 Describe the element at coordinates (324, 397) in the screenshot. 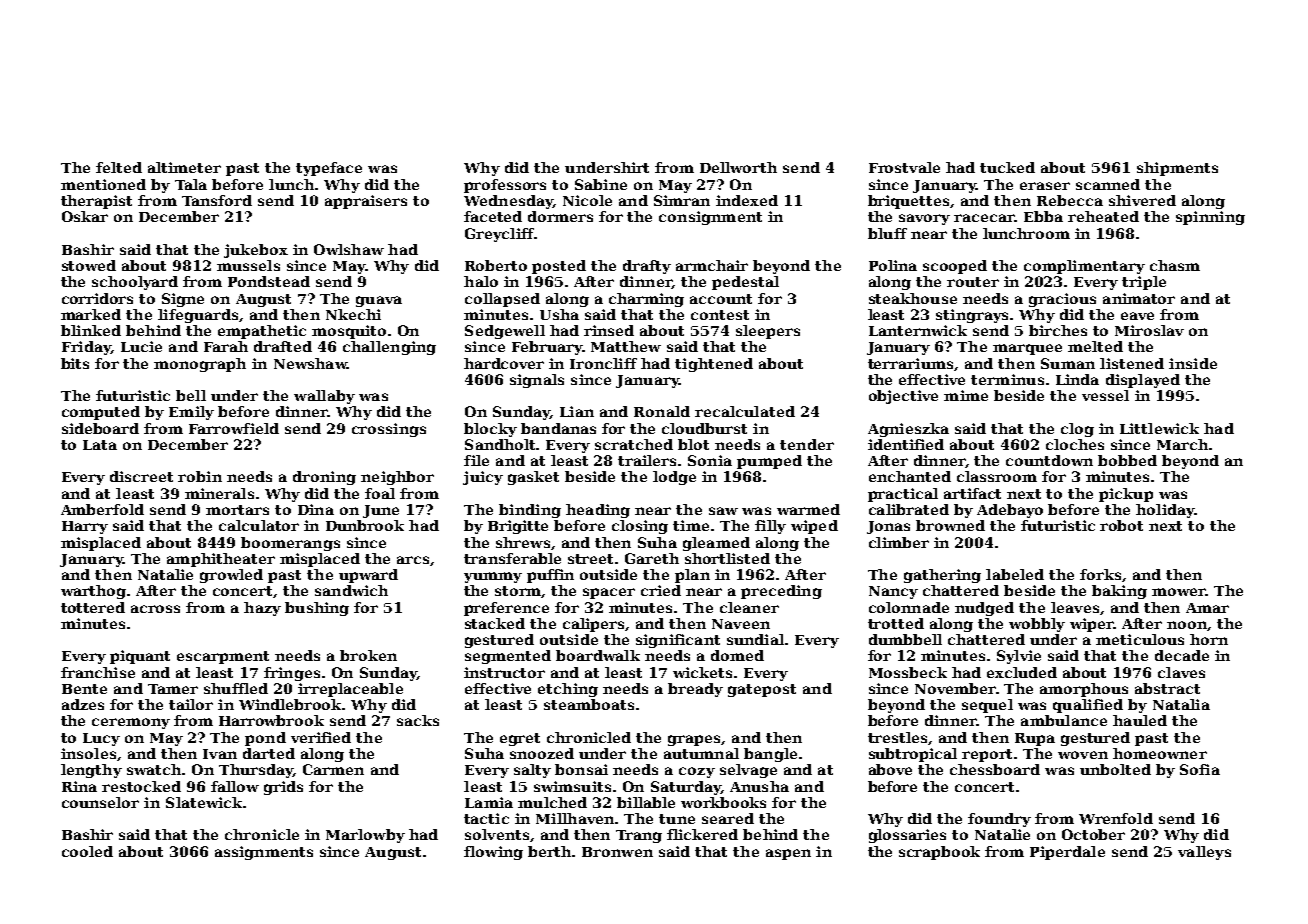

I see `wallaby` at that location.
